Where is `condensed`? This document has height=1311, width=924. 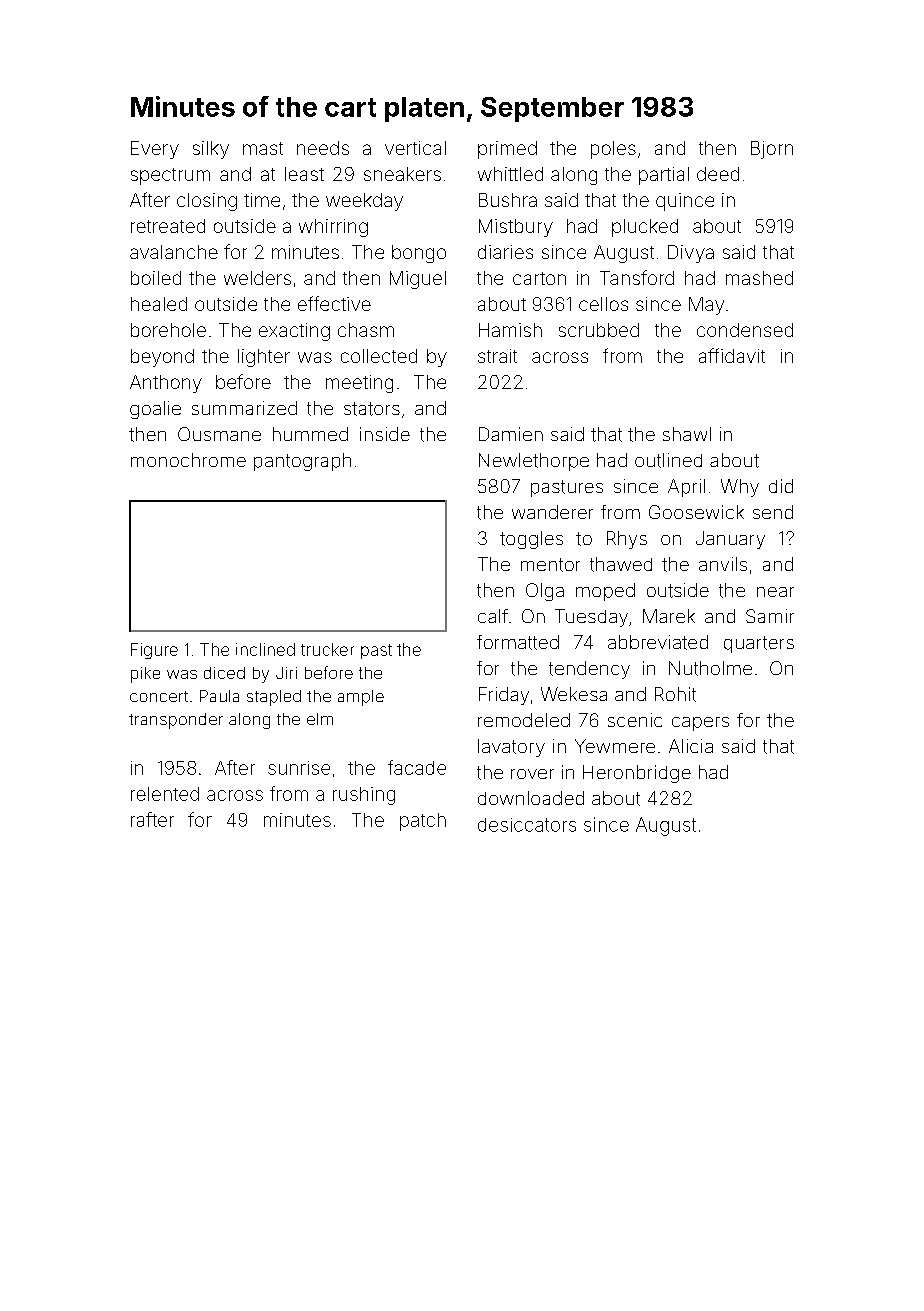
condensed is located at coordinates (745, 330).
